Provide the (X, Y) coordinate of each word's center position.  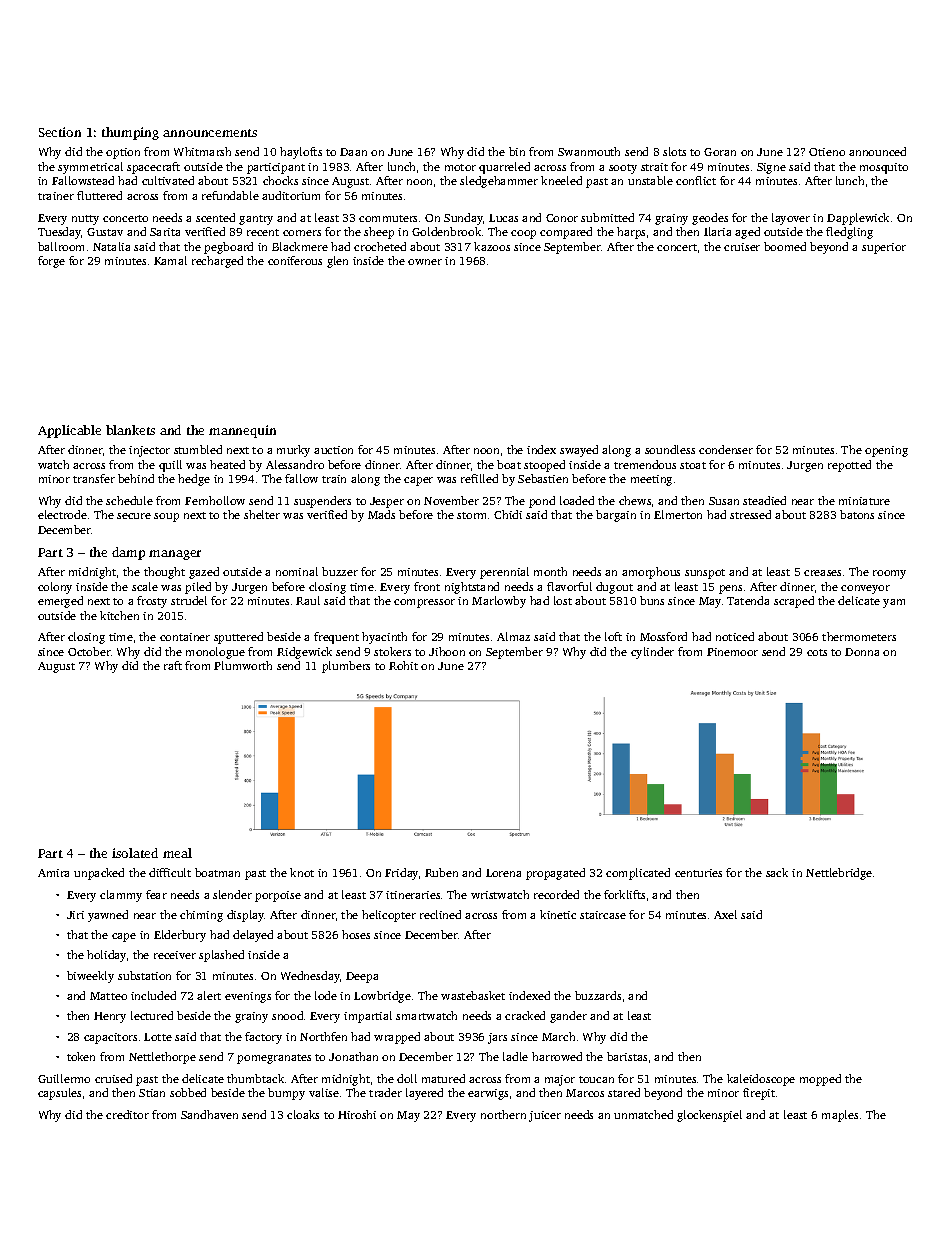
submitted (607, 217)
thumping (130, 133)
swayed (579, 451)
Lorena (503, 873)
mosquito (884, 168)
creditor (127, 1114)
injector (149, 451)
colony (55, 588)
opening (886, 451)
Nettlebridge (839, 874)
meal (177, 853)
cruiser (742, 247)
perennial (504, 573)
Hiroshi (357, 1114)
